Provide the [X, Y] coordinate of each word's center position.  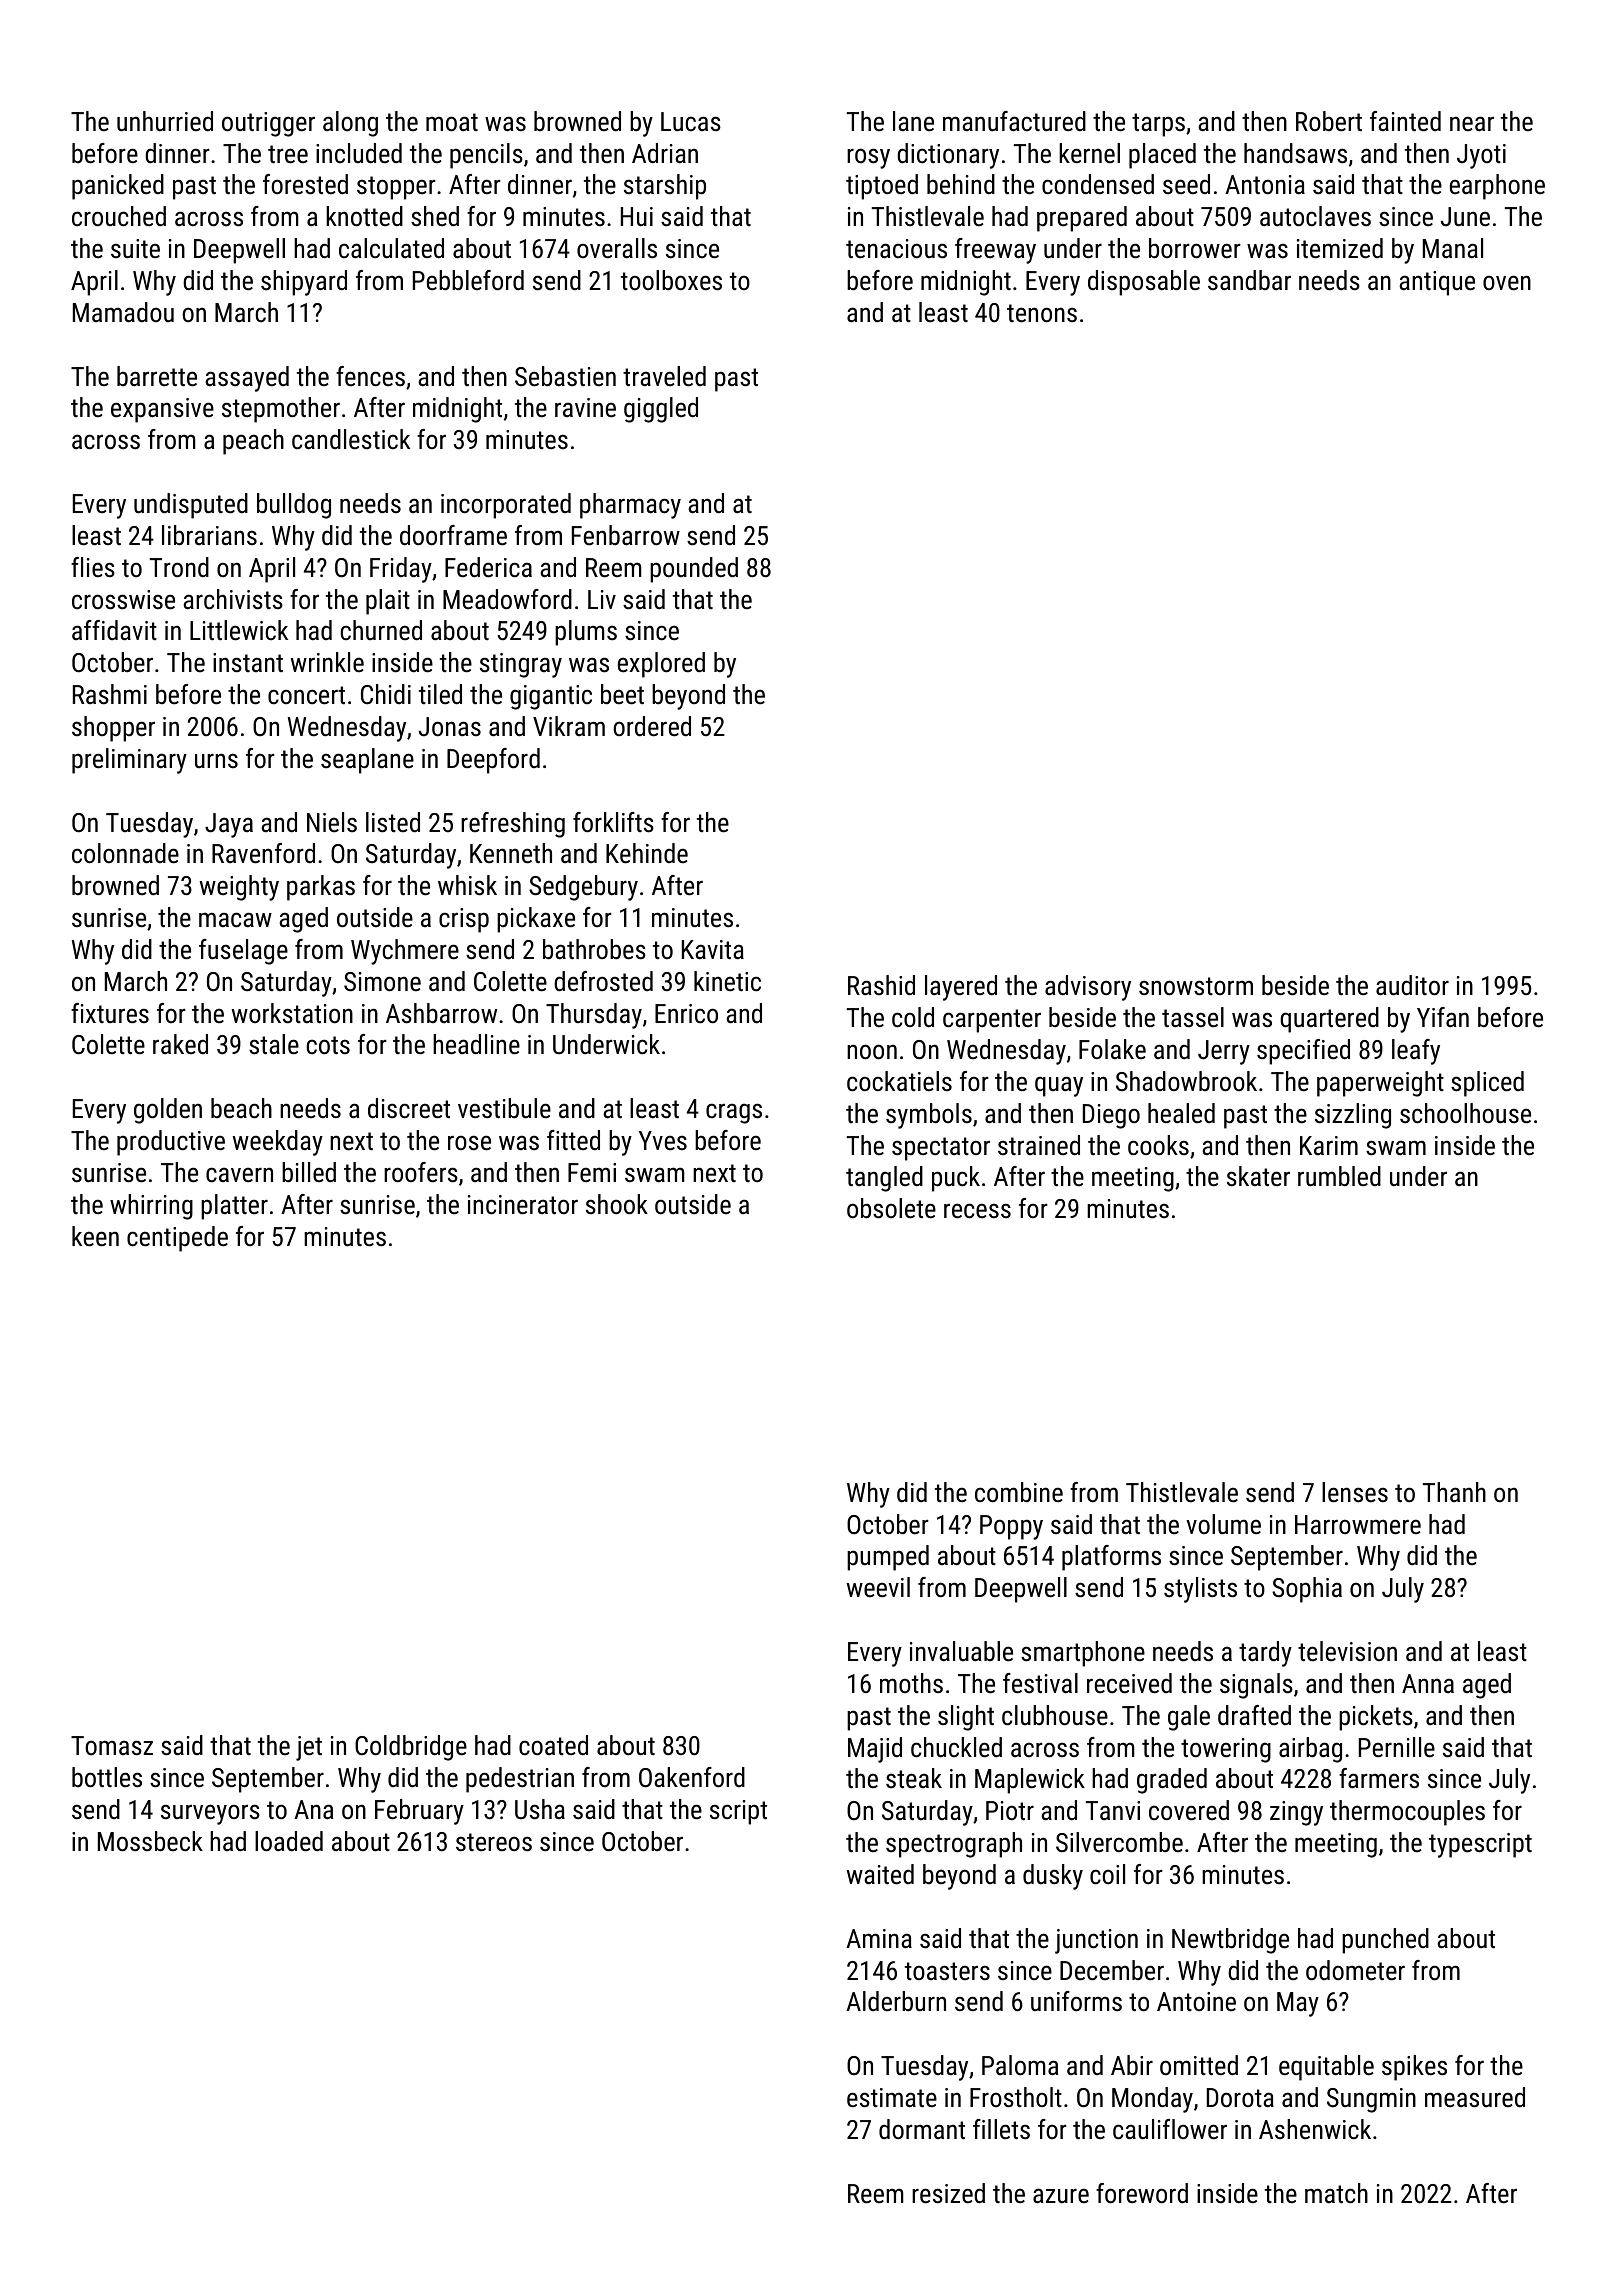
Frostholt [1016, 2097]
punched [1385, 1941]
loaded [289, 1841]
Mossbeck [150, 1841]
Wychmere [405, 952]
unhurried [165, 121]
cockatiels [899, 1081]
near [1472, 124]
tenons [1042, 313]
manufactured [1014, 121]
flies [93, 567]
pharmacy [630, 506]
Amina [879, 1939]
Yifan [1443, 1017]
